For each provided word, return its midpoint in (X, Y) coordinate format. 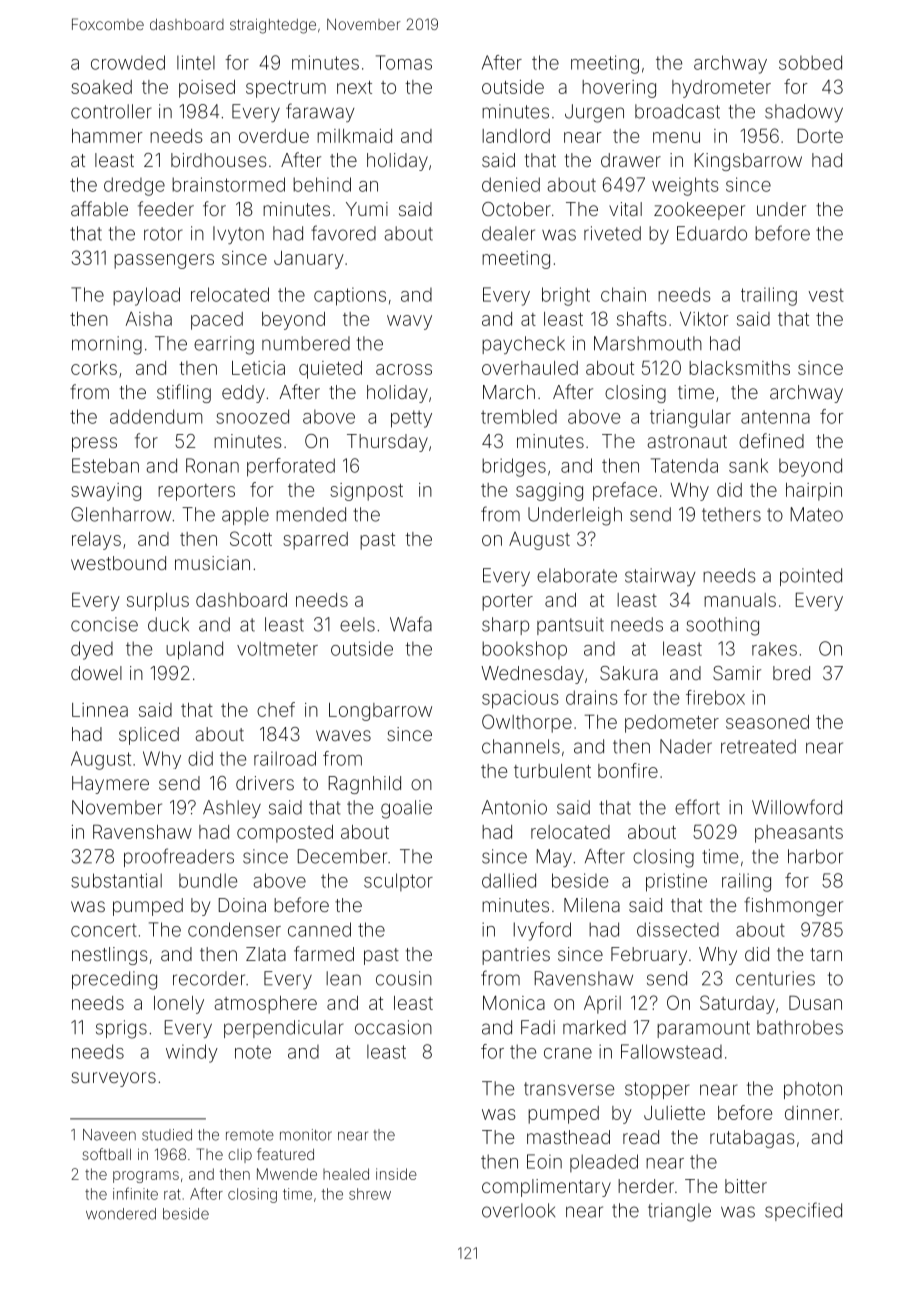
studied (167, 1135)
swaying (106, 492)
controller (111, 111)
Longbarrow (380, 712)
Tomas (404, 62)
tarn (826, 954)
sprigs (121, 1029)
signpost (366, 492)
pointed (811, 577)
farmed (324, 953)
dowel (96, 673)
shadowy (804, 113)
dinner (812, 1113)
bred (791, 673)
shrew (370, 1194)
